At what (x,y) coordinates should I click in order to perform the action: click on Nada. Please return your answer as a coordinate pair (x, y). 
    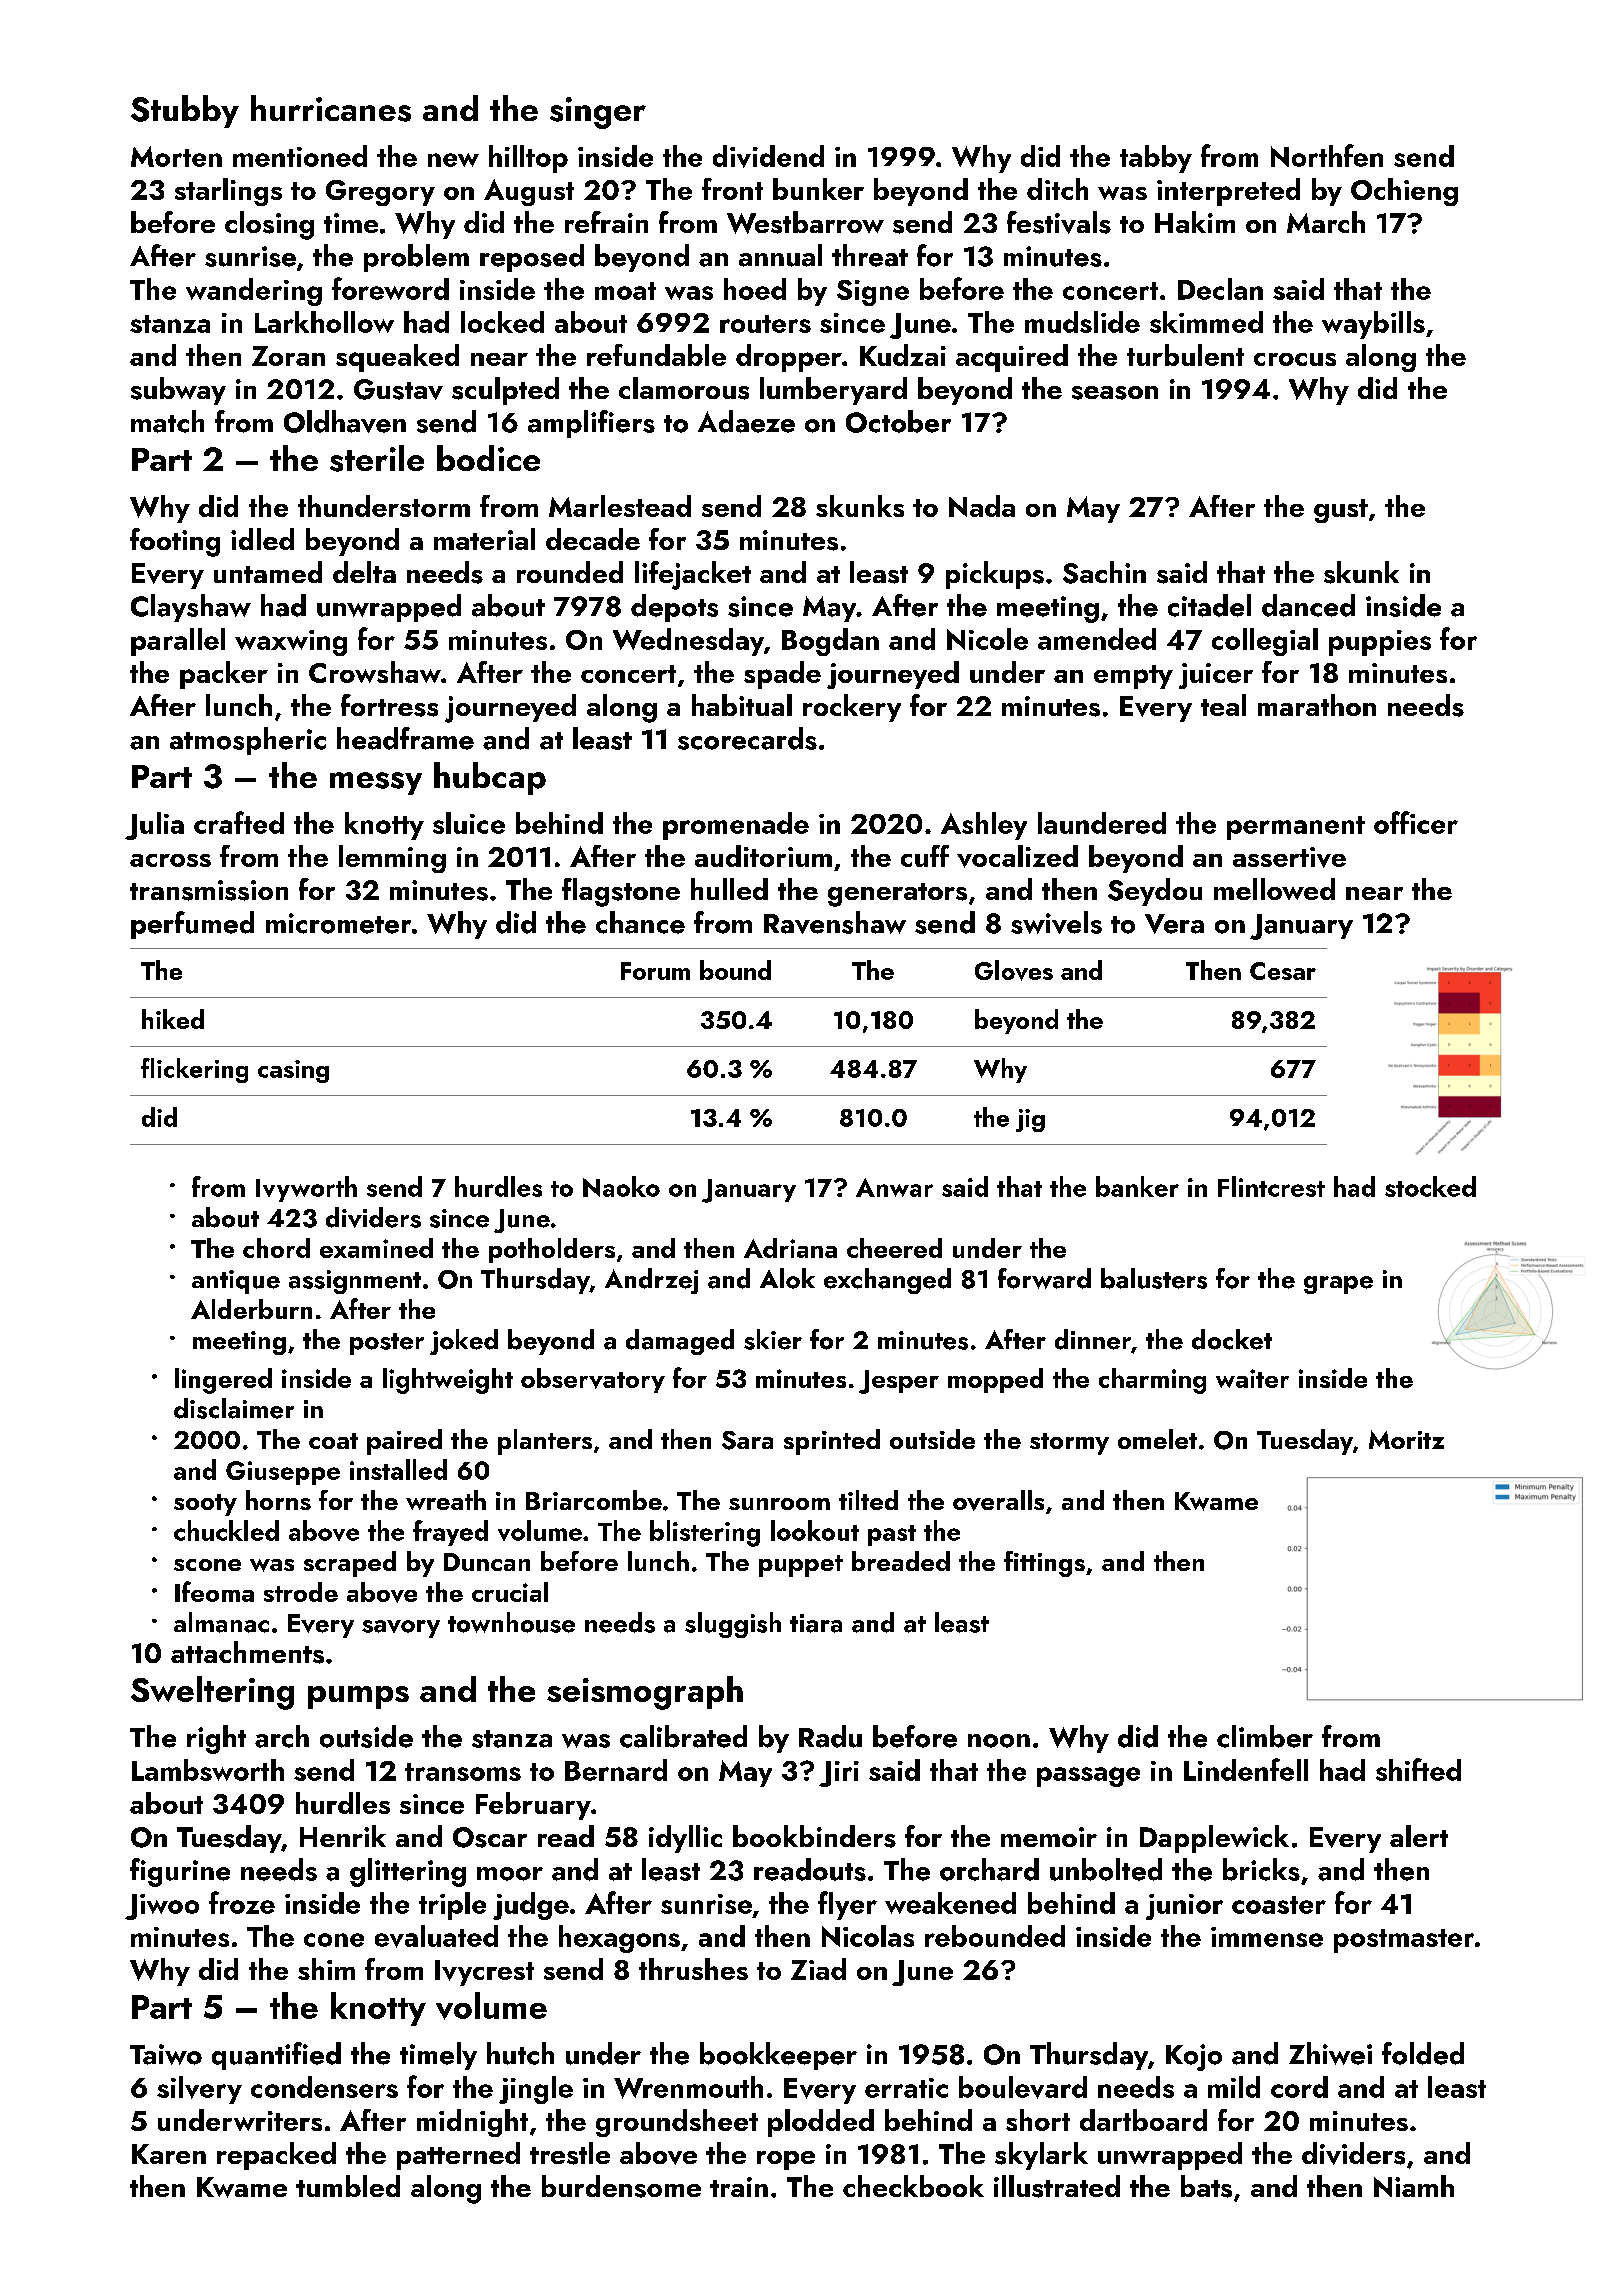
    Looking at the image, I should click on (982, 506).
